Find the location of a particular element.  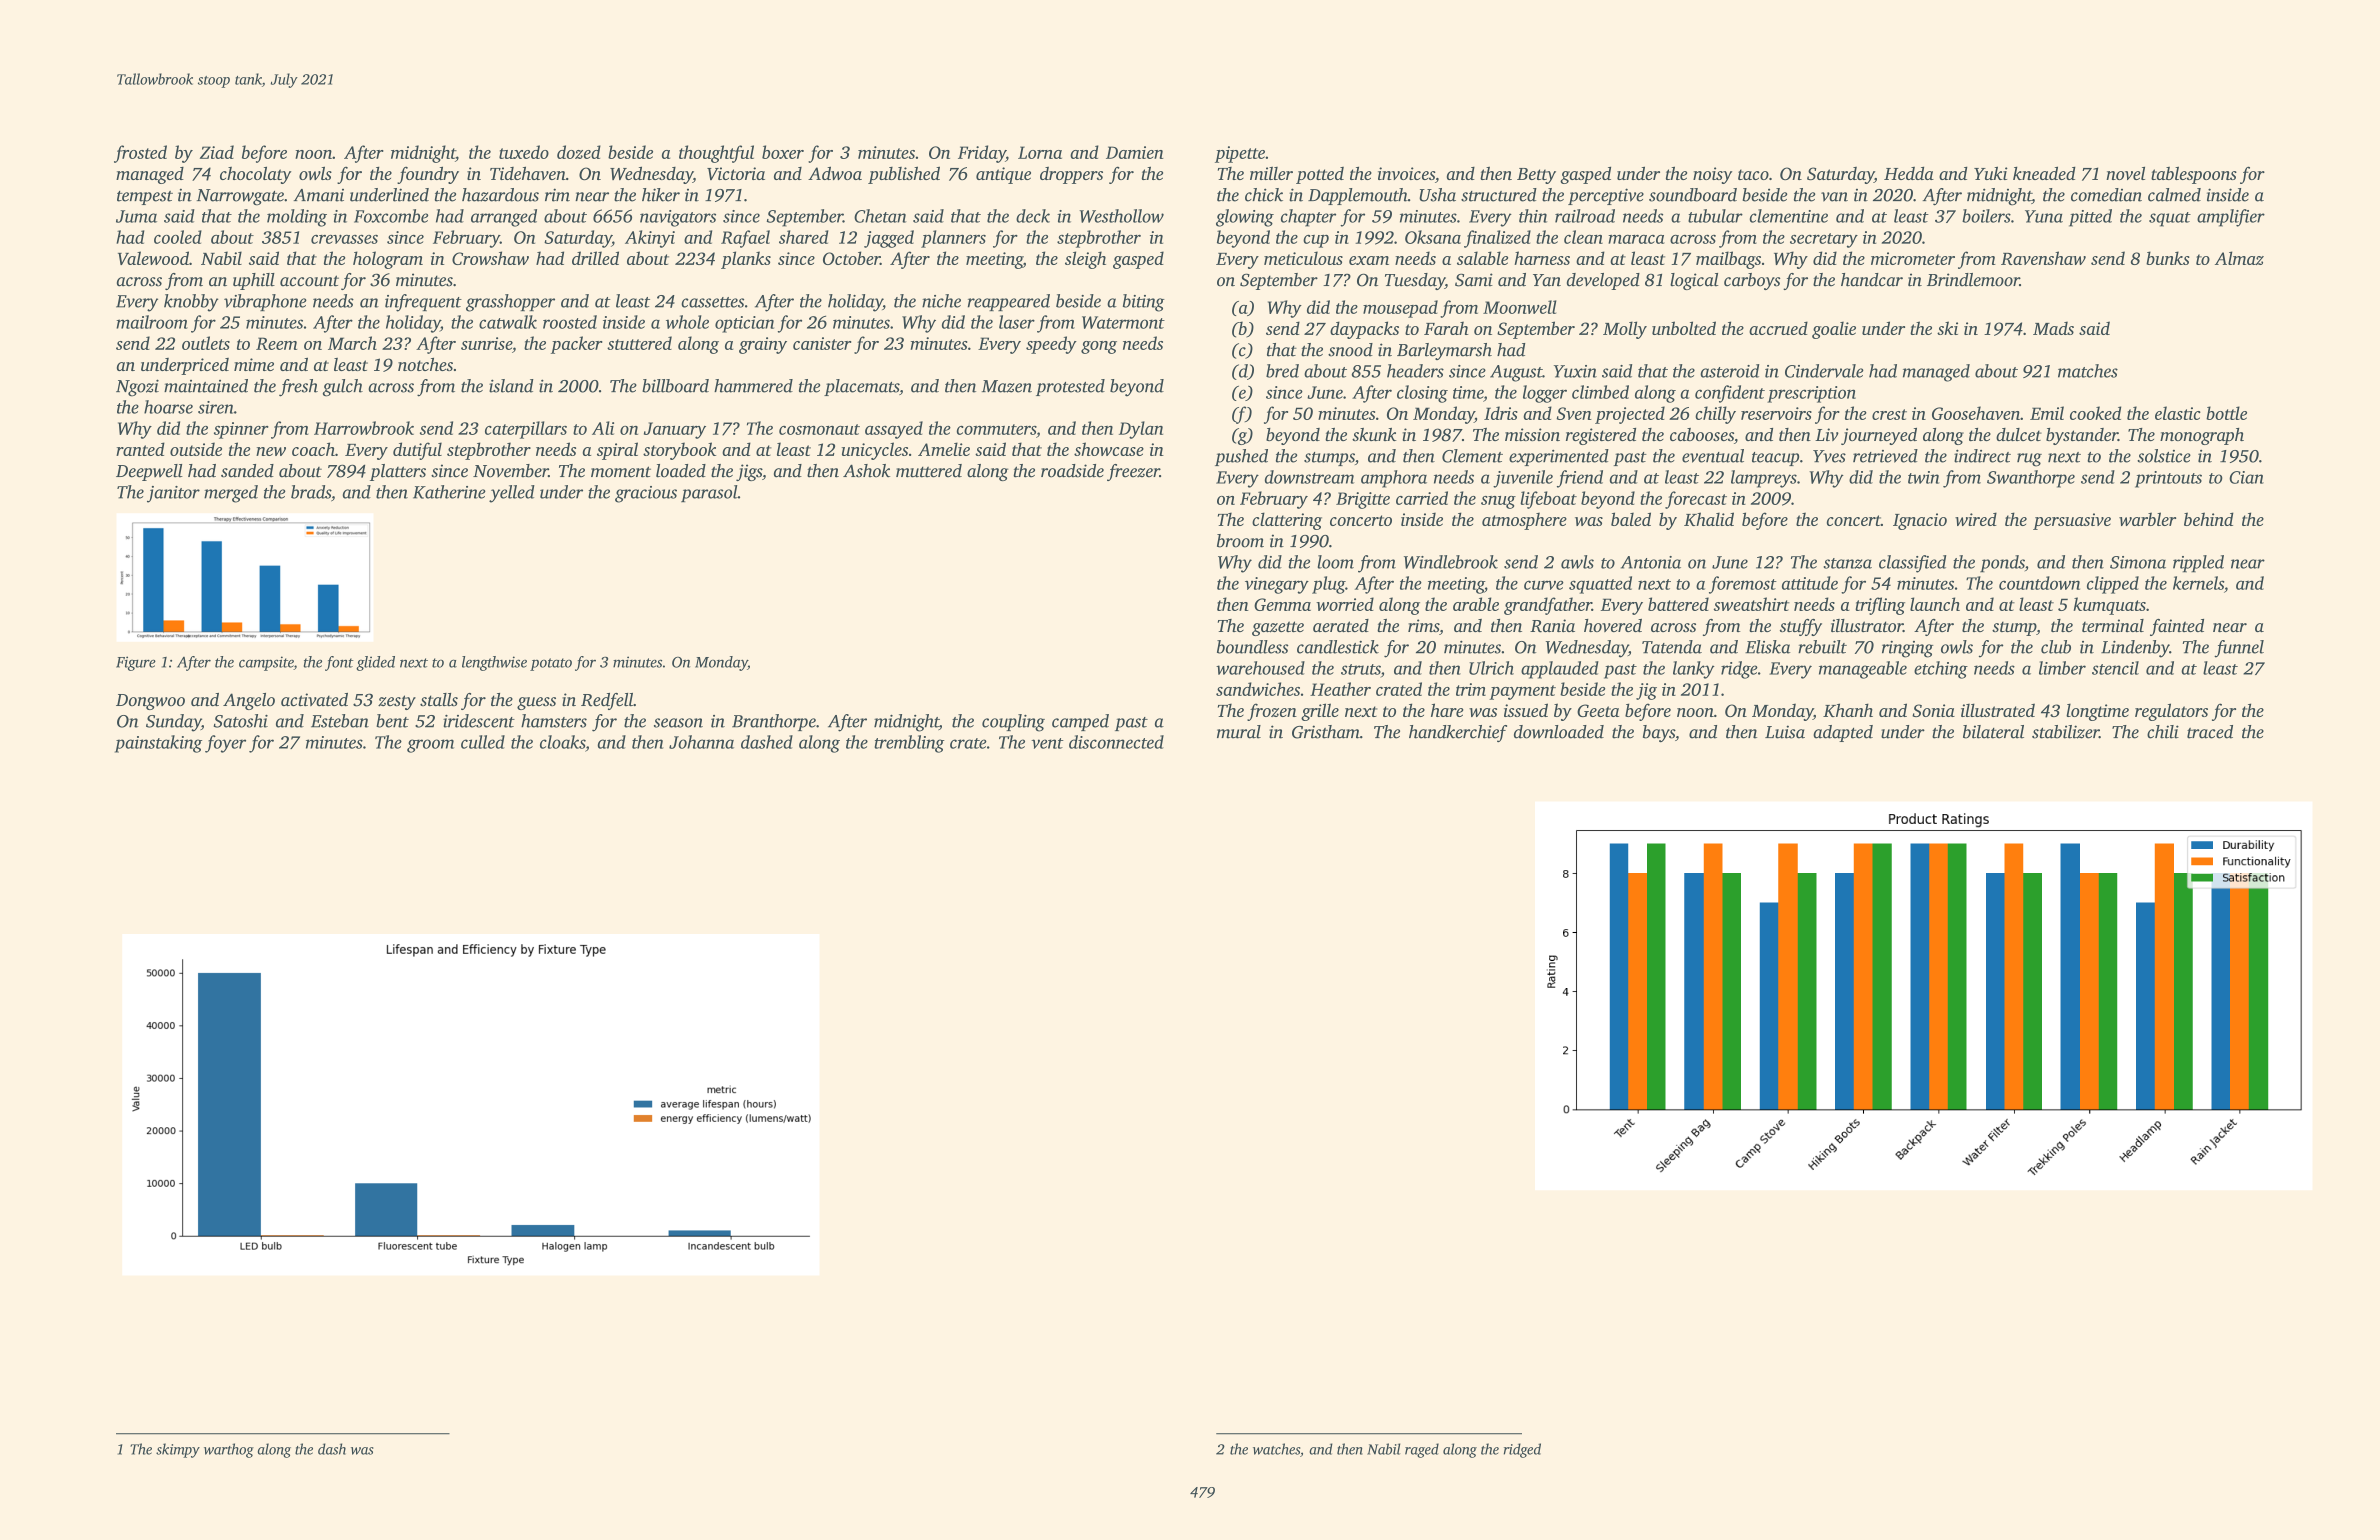

traced is located at coordinates (2210, 732).
